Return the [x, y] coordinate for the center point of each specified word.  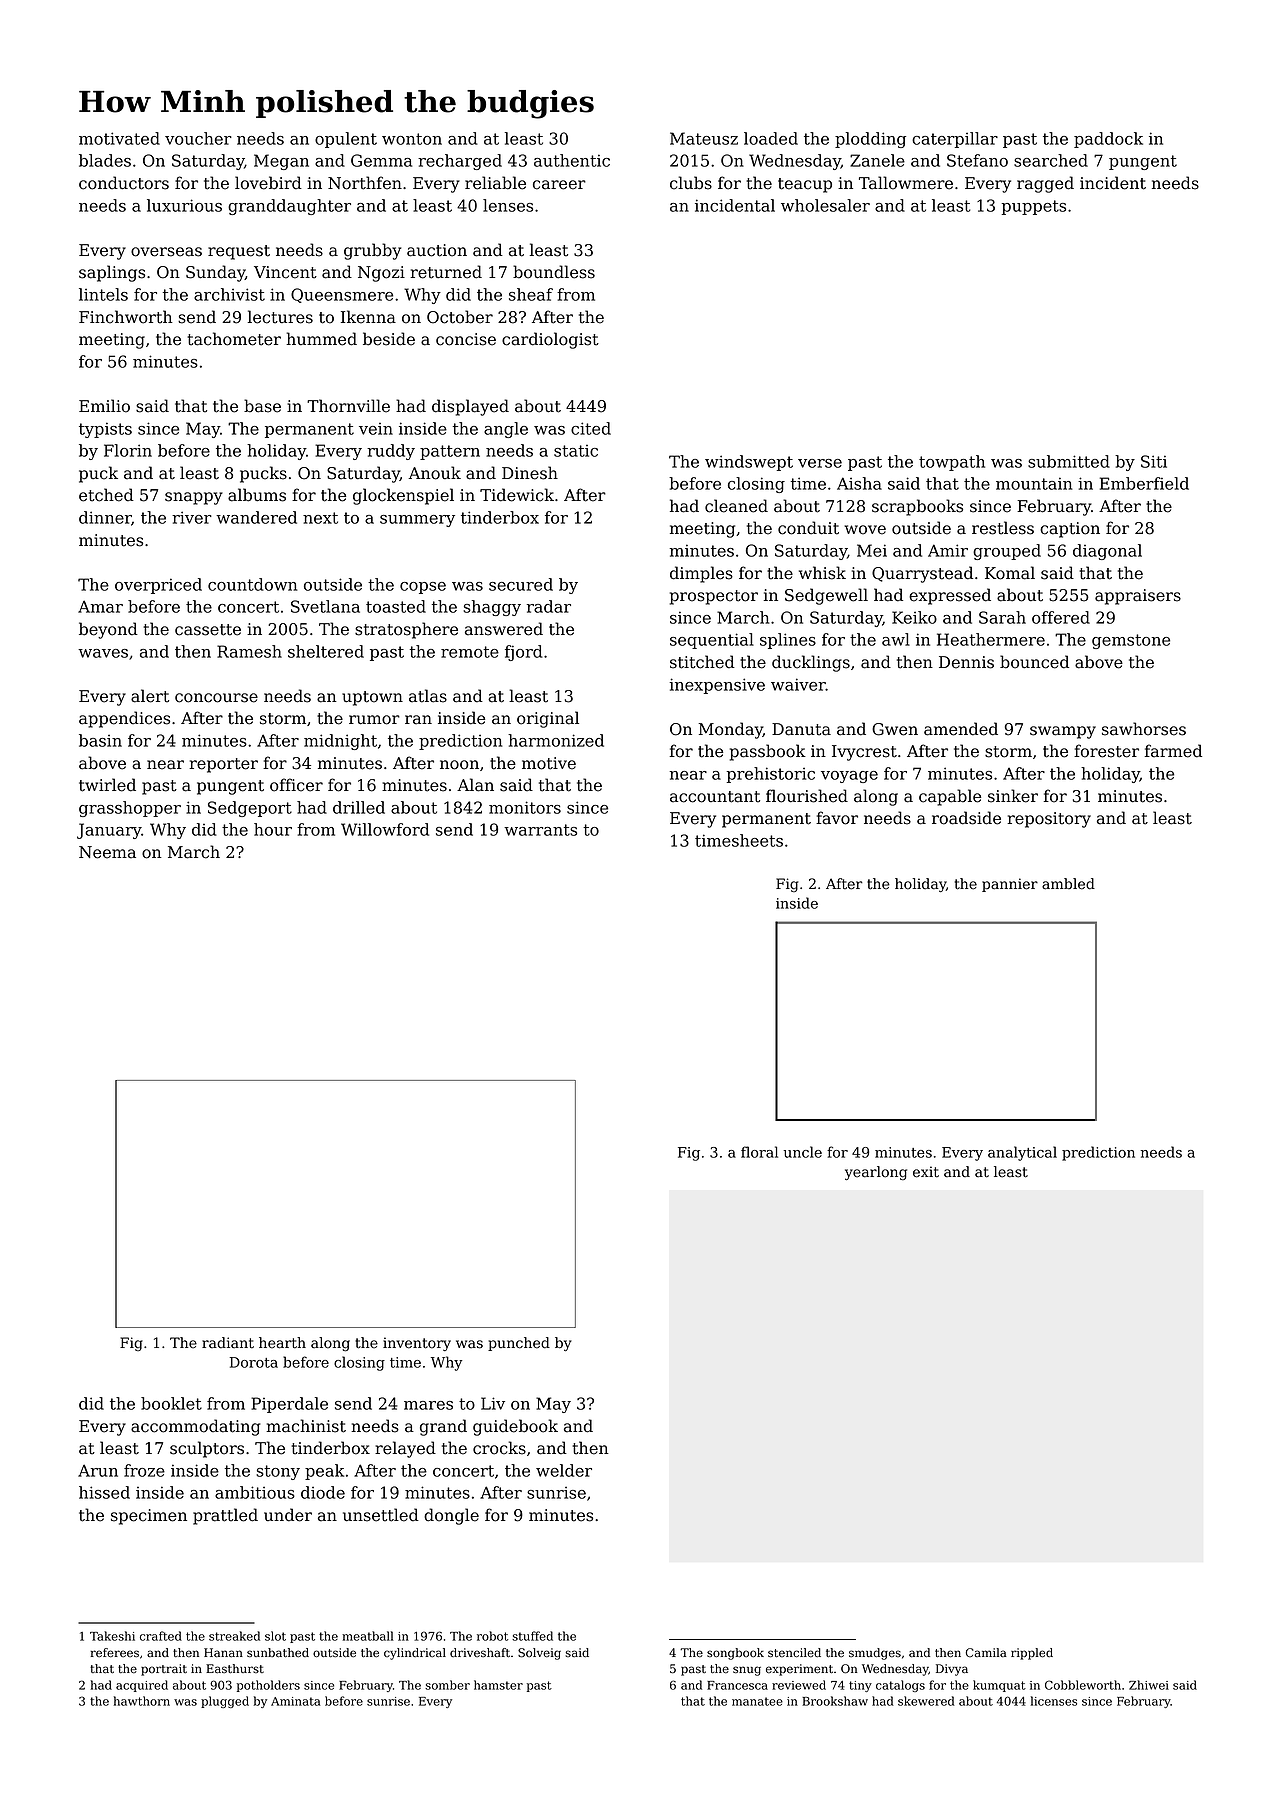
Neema [107, 852]
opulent [346, 140]
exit [926, 1172]
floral [759, 1152]
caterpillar [955, 140]
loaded [771, 138]
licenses [1054, 1701]
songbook [735, 1654]
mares [428, 1405]
